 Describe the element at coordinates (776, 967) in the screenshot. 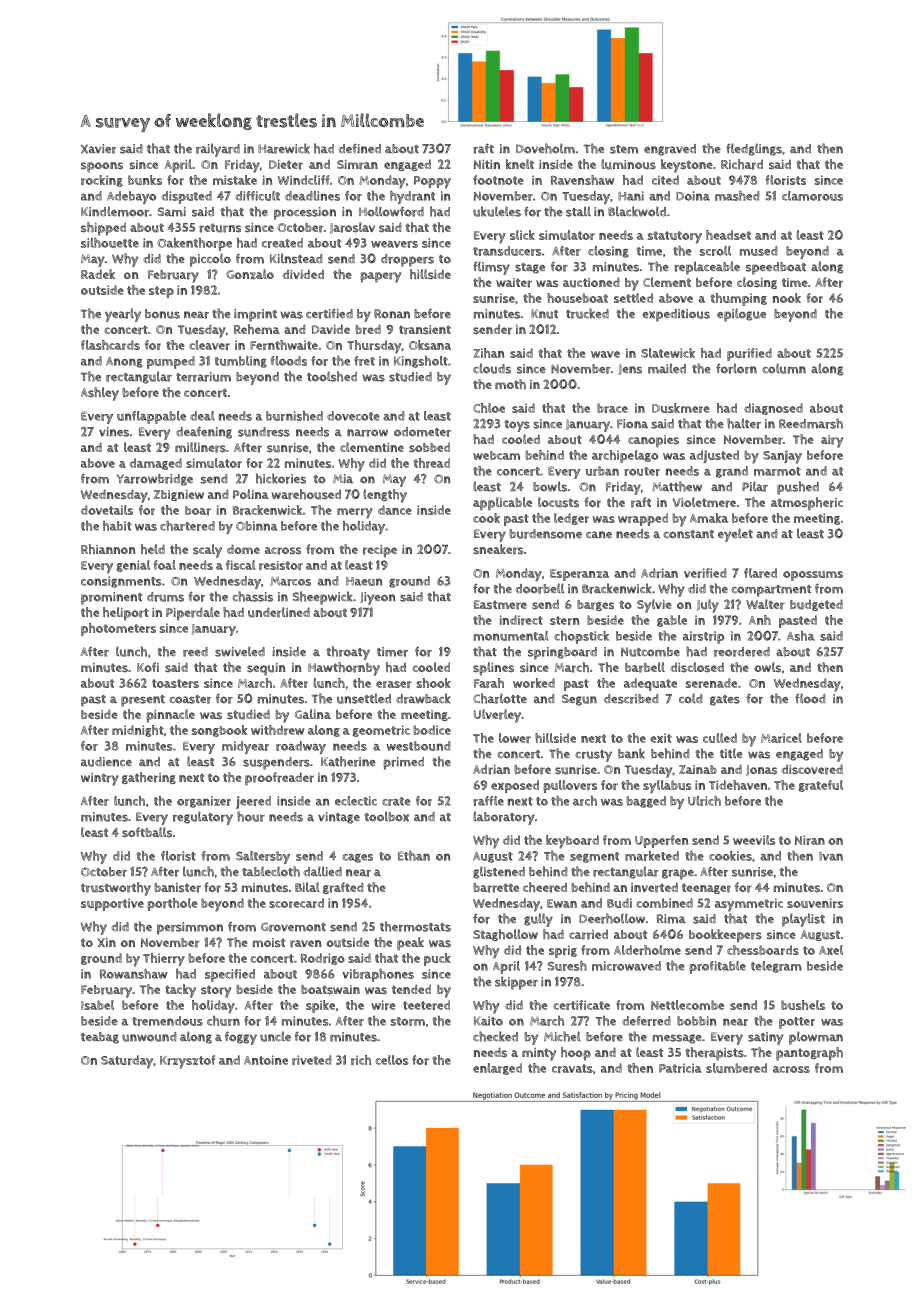

I see `telegram` at that location.
